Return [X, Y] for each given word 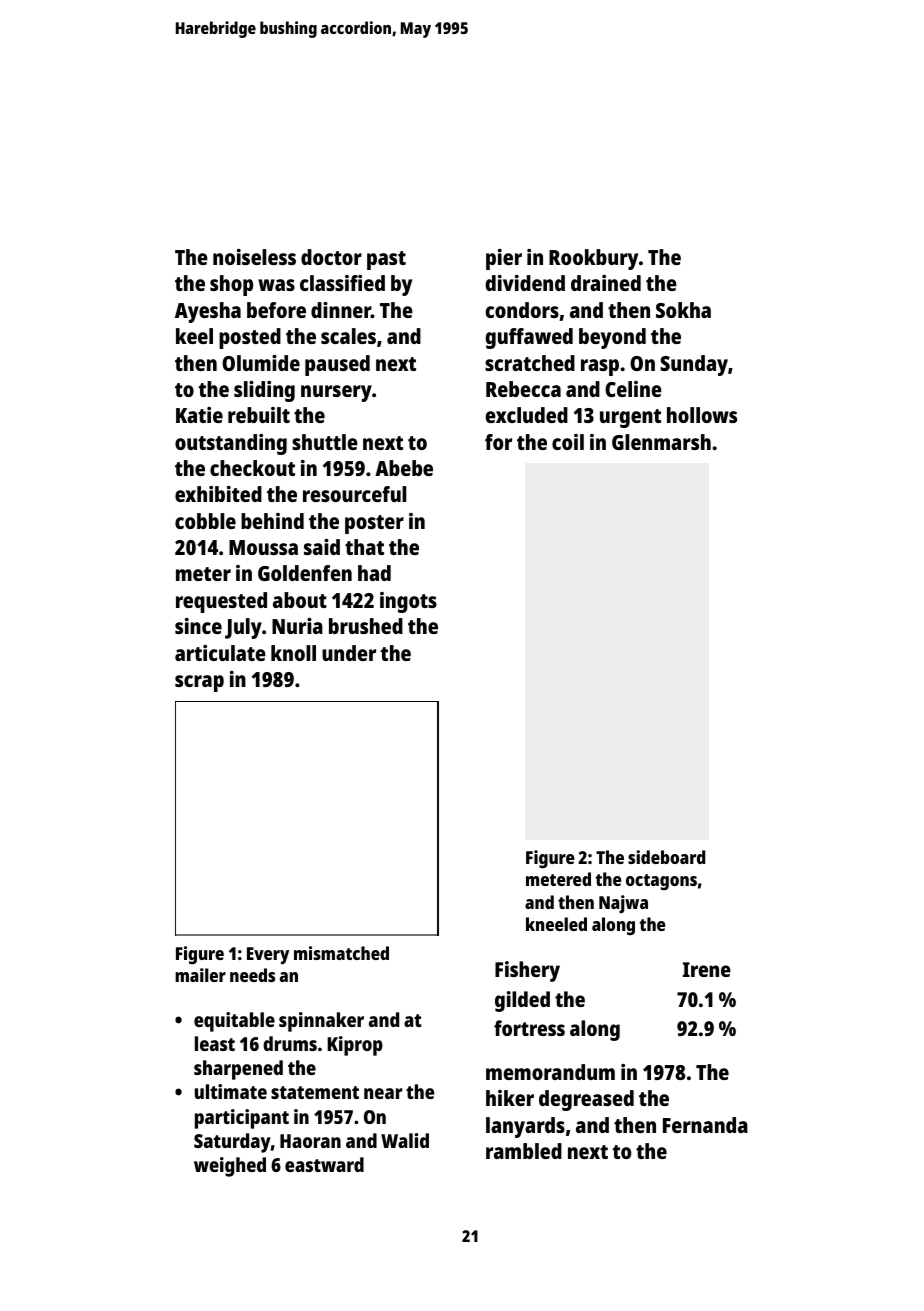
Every [268, 955]
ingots [408, 602]
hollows [702, 415]
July [243, 628]
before [276, 310]
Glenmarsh [661, 442]
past [386, 260]
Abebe [404, 468]
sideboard [666, 857]
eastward [324, 1164]
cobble [205, 521]
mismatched [341, 953]
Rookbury [593, 259]
